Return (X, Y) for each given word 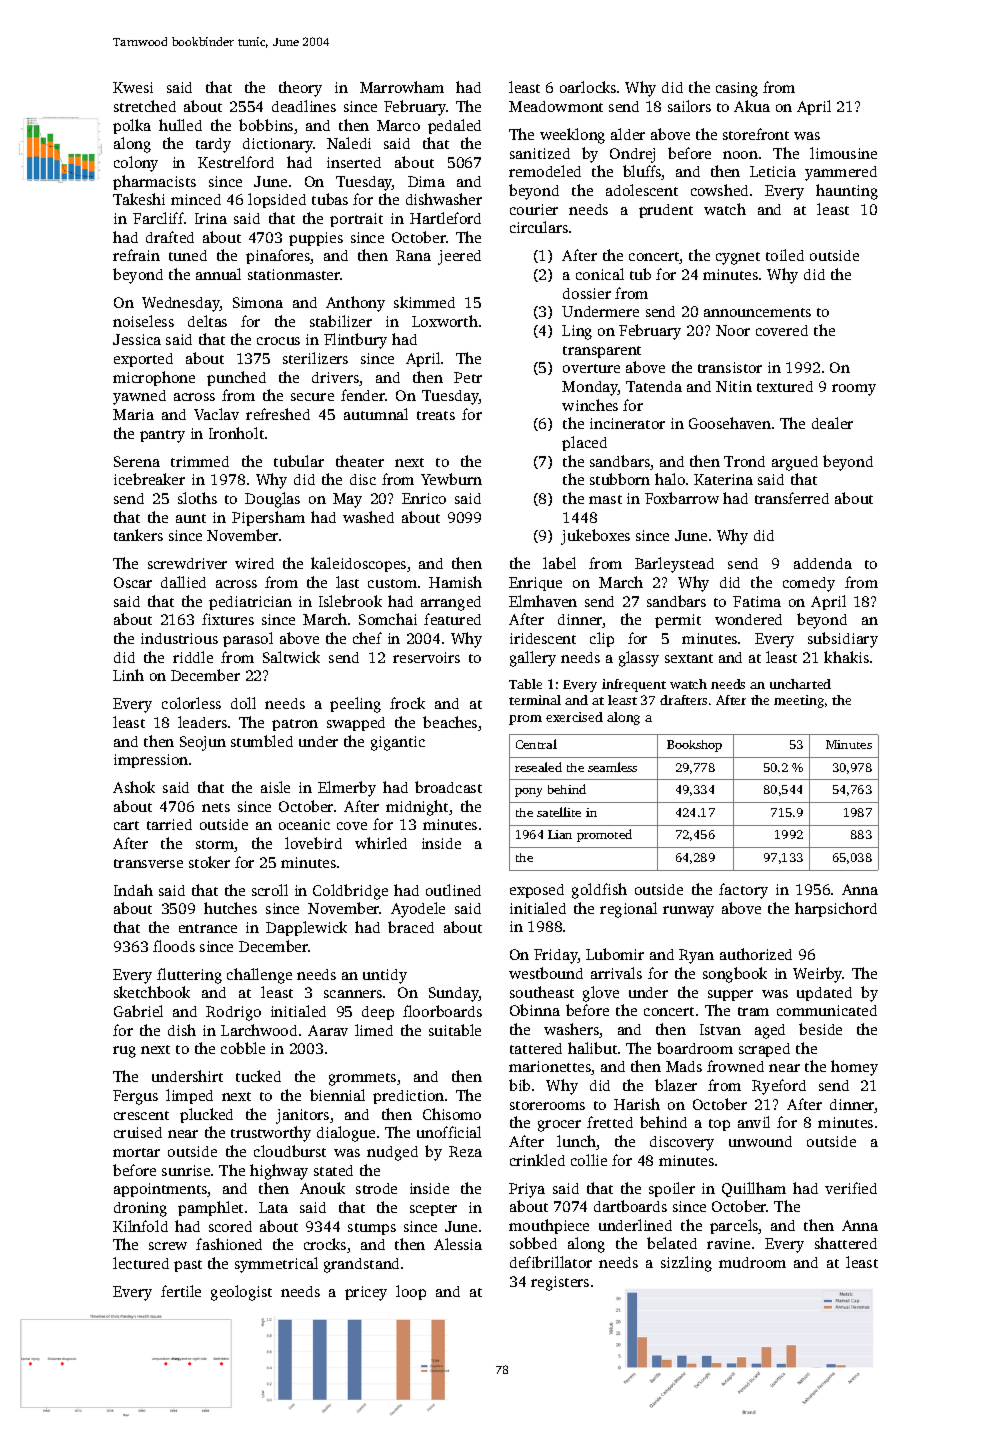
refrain (136, 255)
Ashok (134, 787)
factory (743, 891)
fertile (181, 1291)
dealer (832, 423)
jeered (459, 257)
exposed (537, 891)
